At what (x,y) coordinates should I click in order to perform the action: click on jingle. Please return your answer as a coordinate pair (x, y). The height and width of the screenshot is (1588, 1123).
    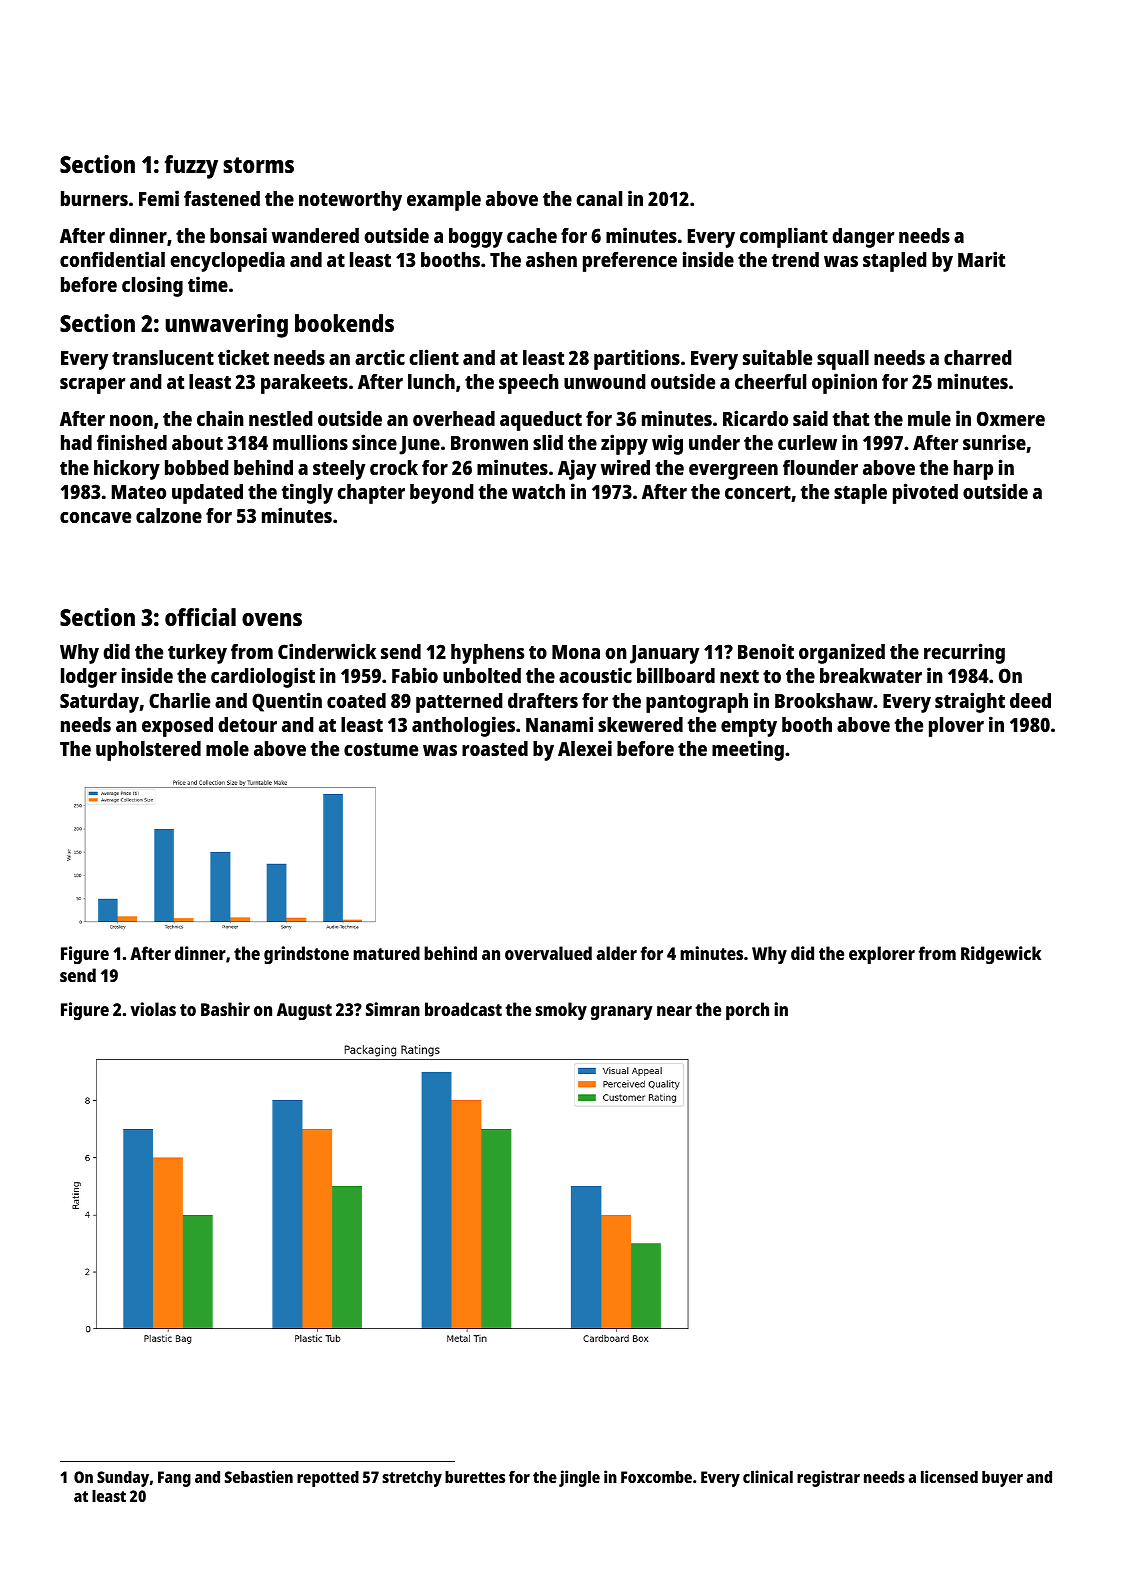
    Looking at the image, I should click on (579, 1478).
